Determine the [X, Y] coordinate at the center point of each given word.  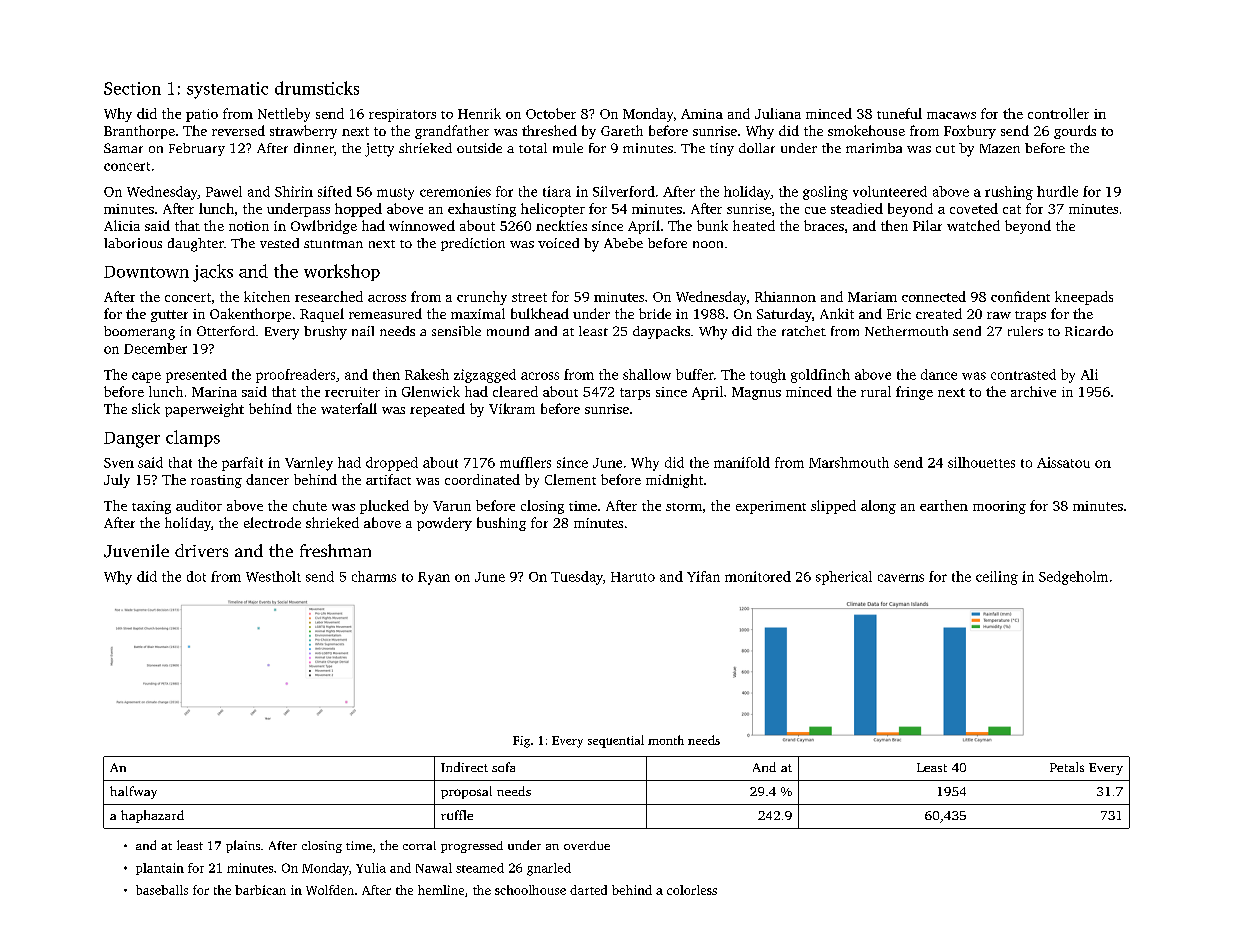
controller [1058, 113]
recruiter [352, 392]
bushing [501, 524]
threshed [549, 130]
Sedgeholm [1073, 578]
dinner [314, 148]
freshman [335, 550]
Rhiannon [785, 296]
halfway [133, 792]
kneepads [1084, 298]
